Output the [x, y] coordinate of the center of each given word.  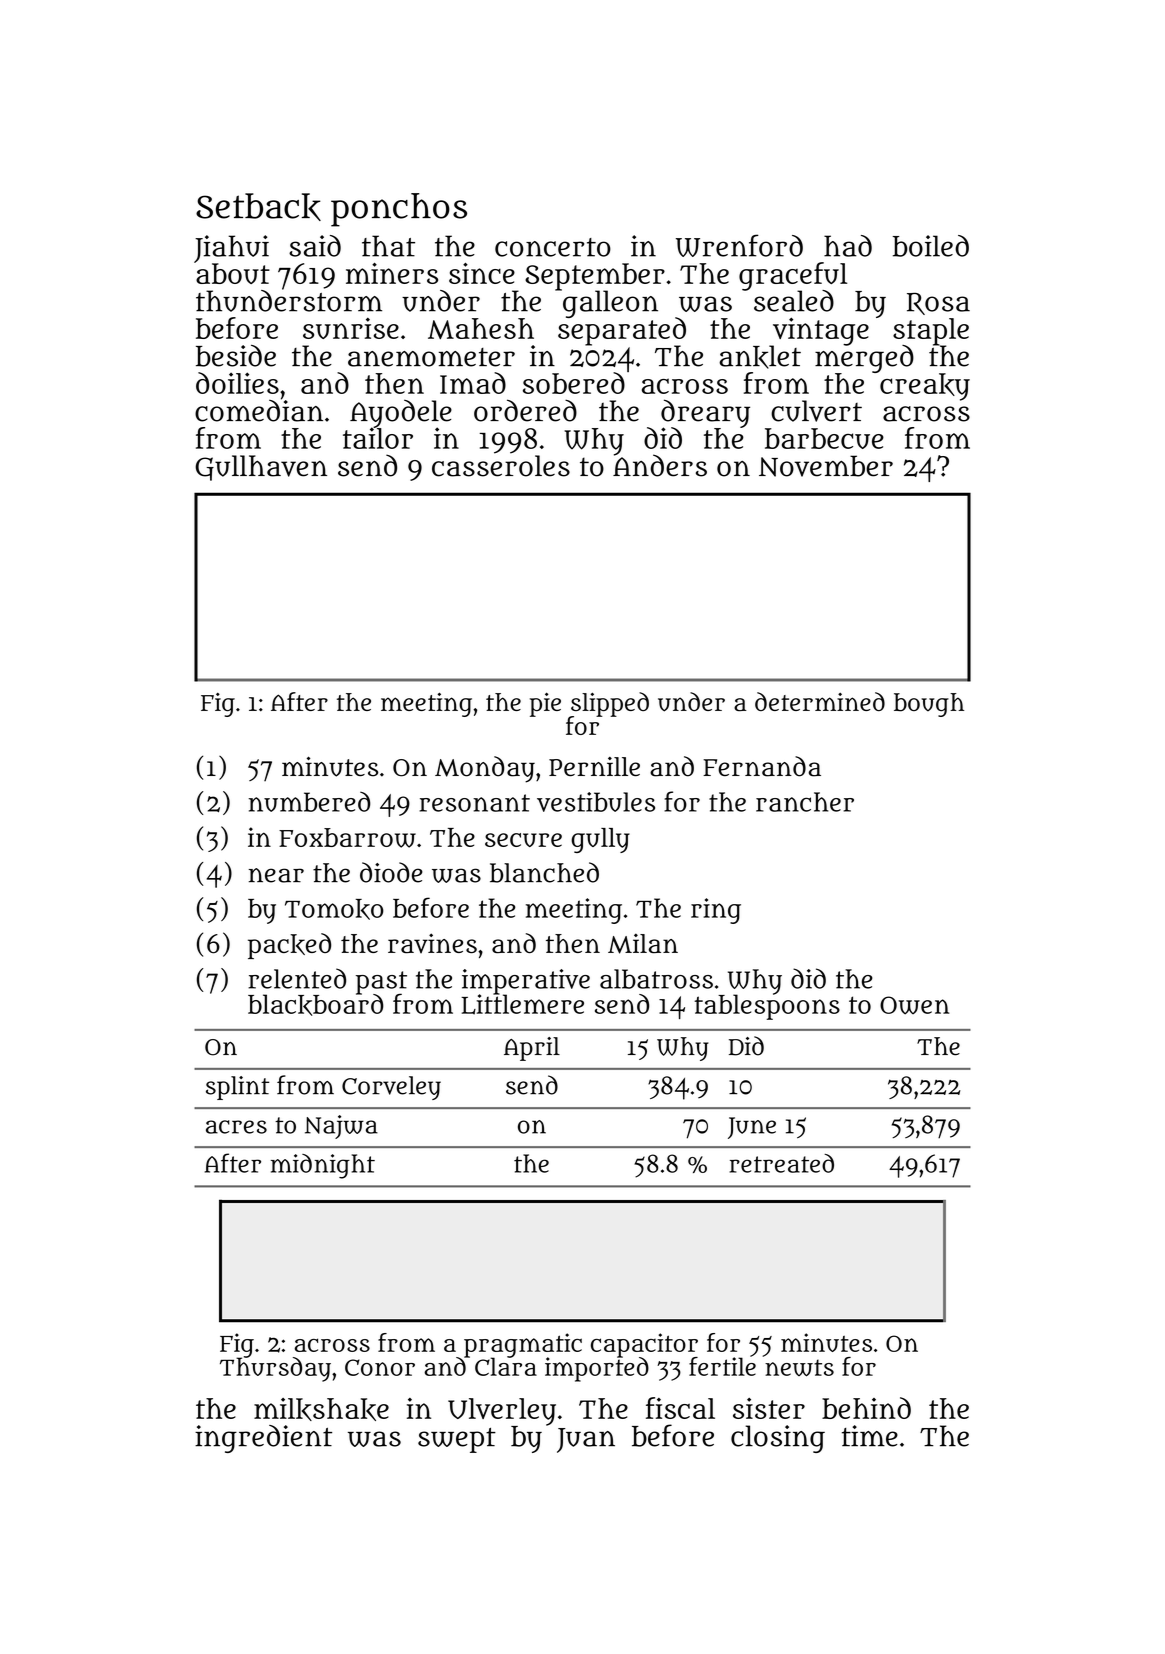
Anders [660, 466]
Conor [380, 1367]
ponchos [399, 210]
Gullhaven [261, 468]
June [752, 1128]
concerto [553, 247]
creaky [925, 387]
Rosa [938, 304]
